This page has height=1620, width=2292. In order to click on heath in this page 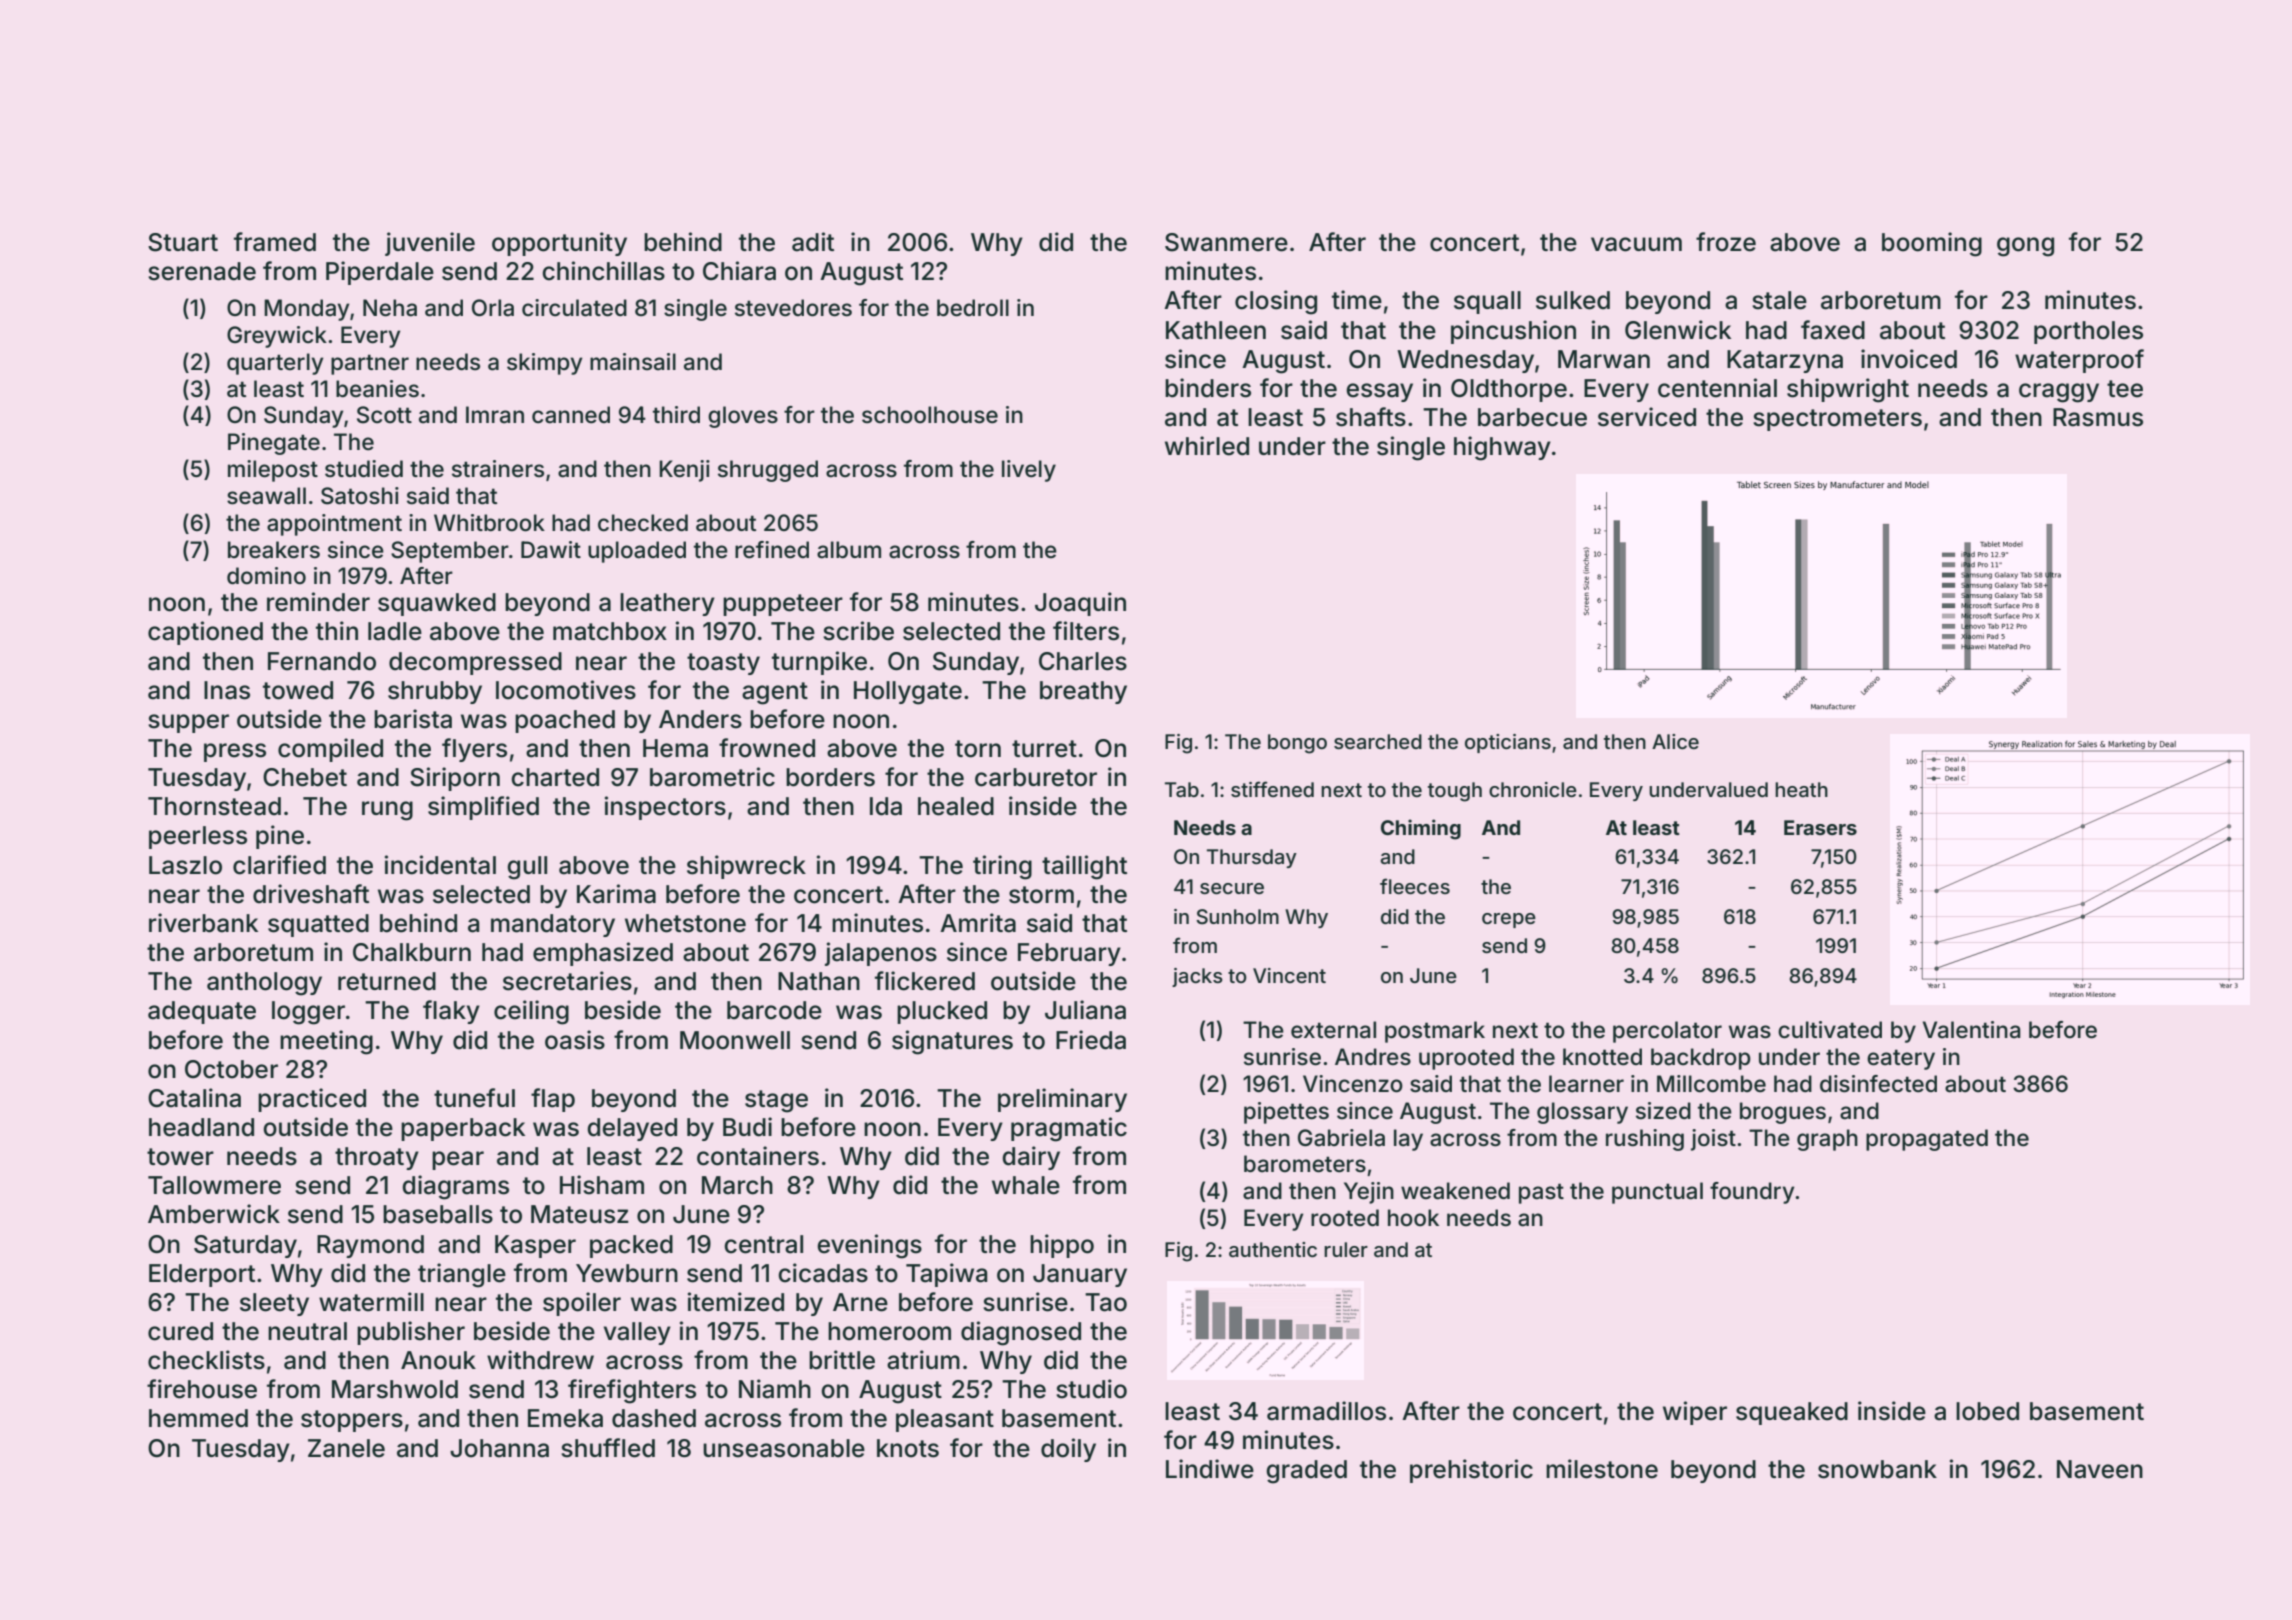, I will do `click(1801, 789)`.
